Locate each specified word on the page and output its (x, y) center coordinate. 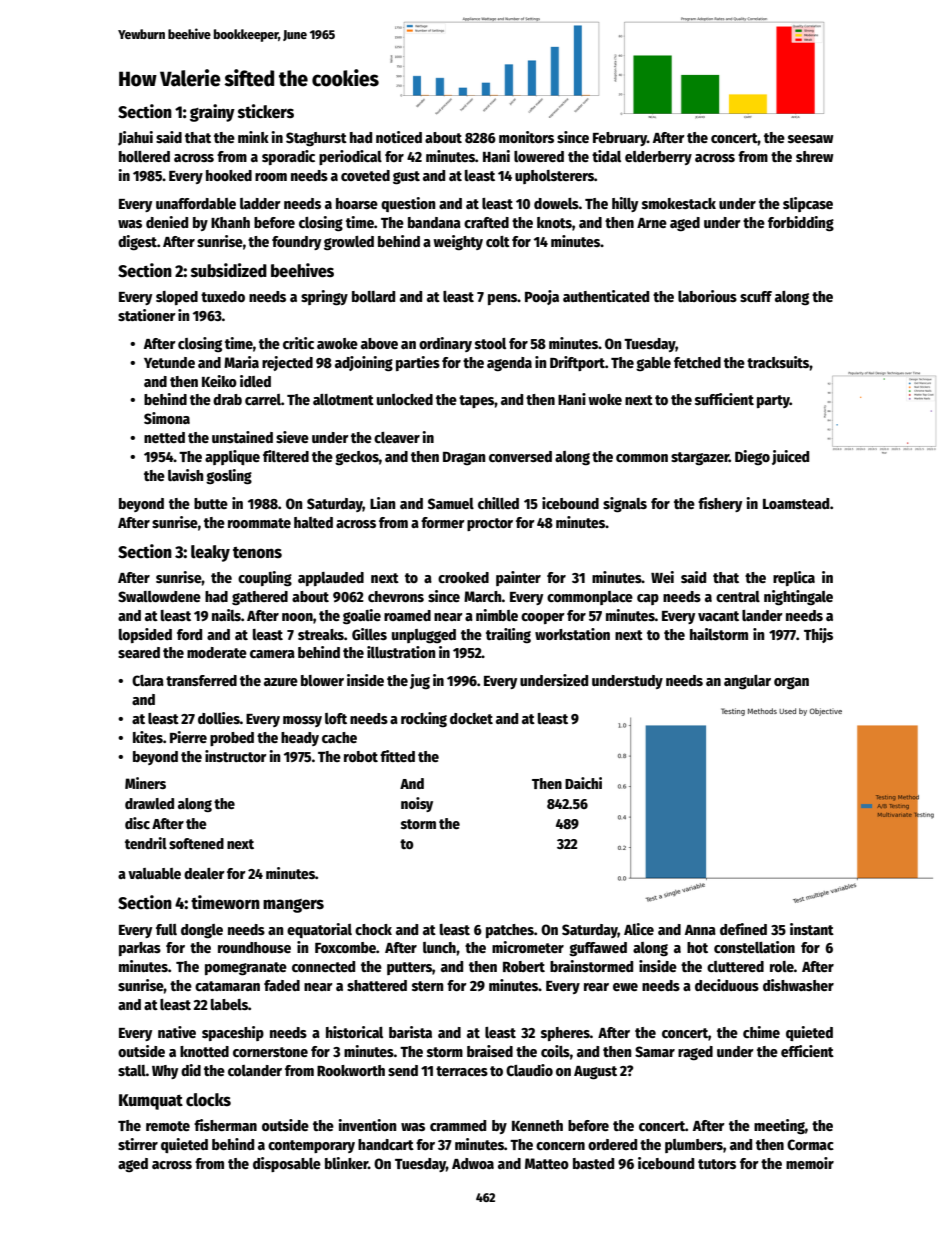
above (379, 343)
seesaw (811, 139)
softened (196, 843)
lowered (539, 156)
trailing (508, 635)
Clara (148, 680)
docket (471, 718)
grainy (212, 113)
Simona (167, 418)
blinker (346, 1163)
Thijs (818, 635)
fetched (697, 362)
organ (791, 683)
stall (132, 1070)
